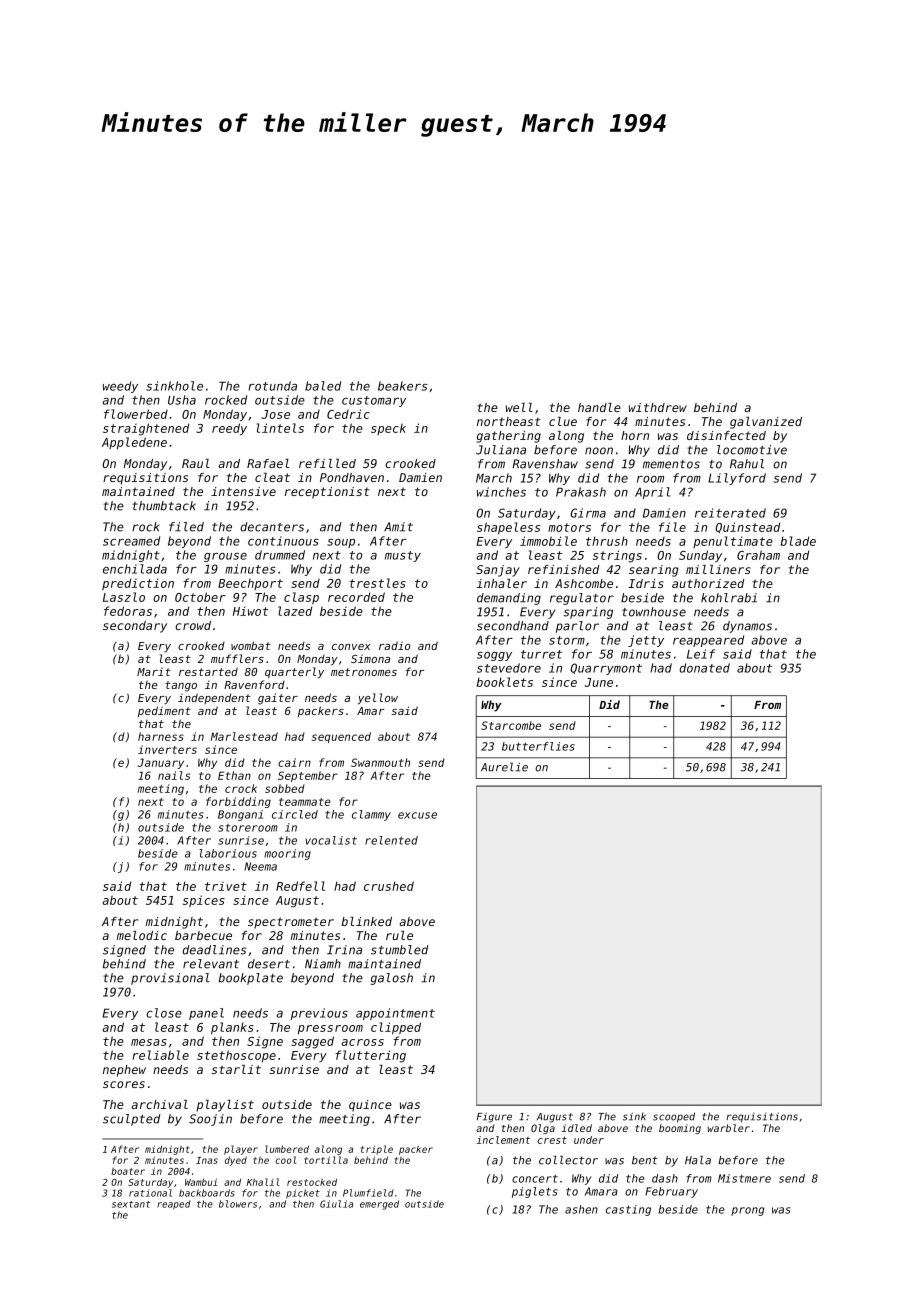  What do you see at coordinates (628, 1210) in the document?
I see `casting` at bounding box center [628, 1210].
